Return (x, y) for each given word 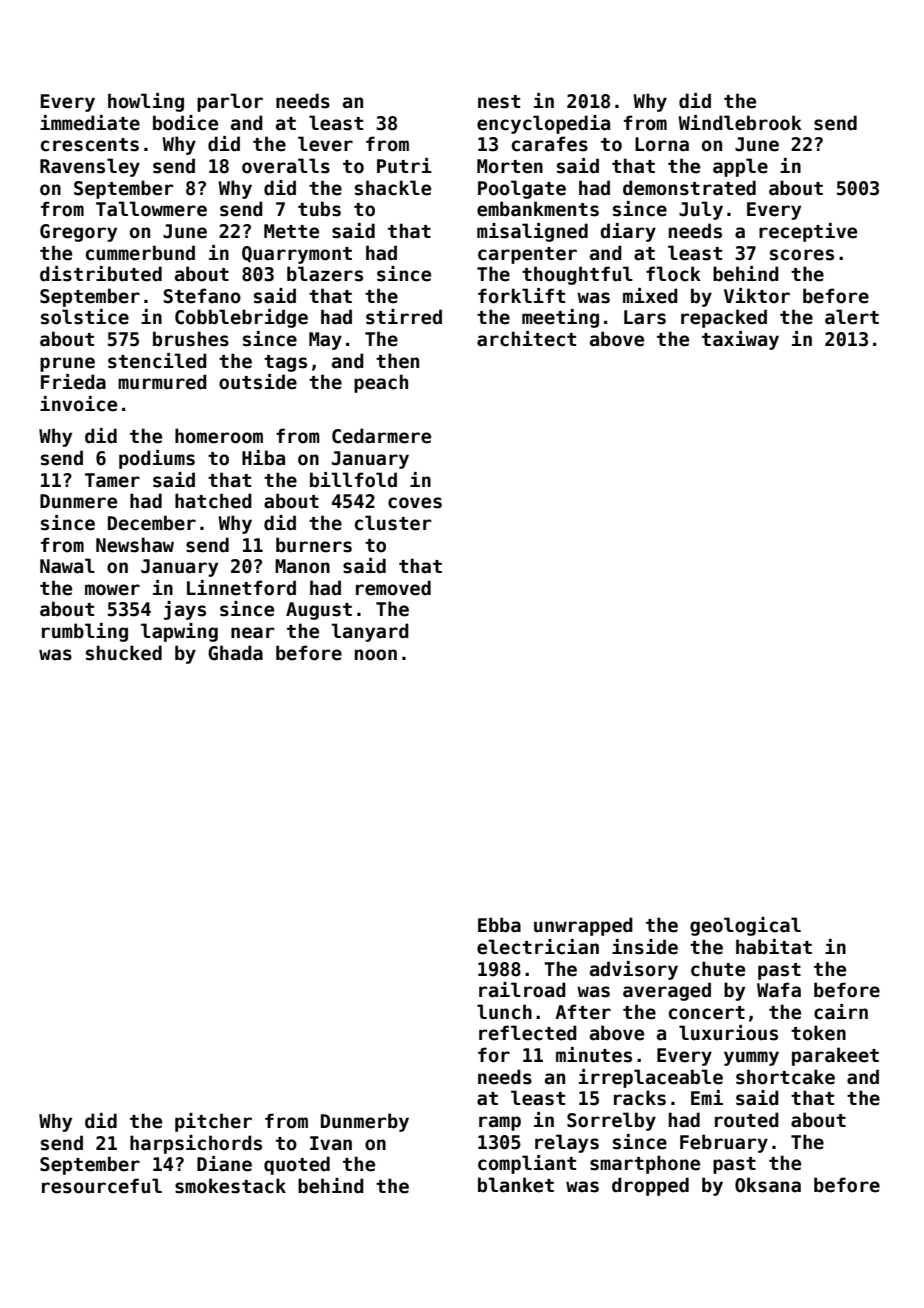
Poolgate (522, 189)
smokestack (230, 1186)
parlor (230, 102)
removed (393, 588)
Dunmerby (365, 1122)
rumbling (85, 632)
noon (376, 655)
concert (707, 1013)
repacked (724, 318)
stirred (404, 317)
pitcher (213, 1122)
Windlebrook (740, 123)
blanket (516, 1185)
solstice (85, 317)
